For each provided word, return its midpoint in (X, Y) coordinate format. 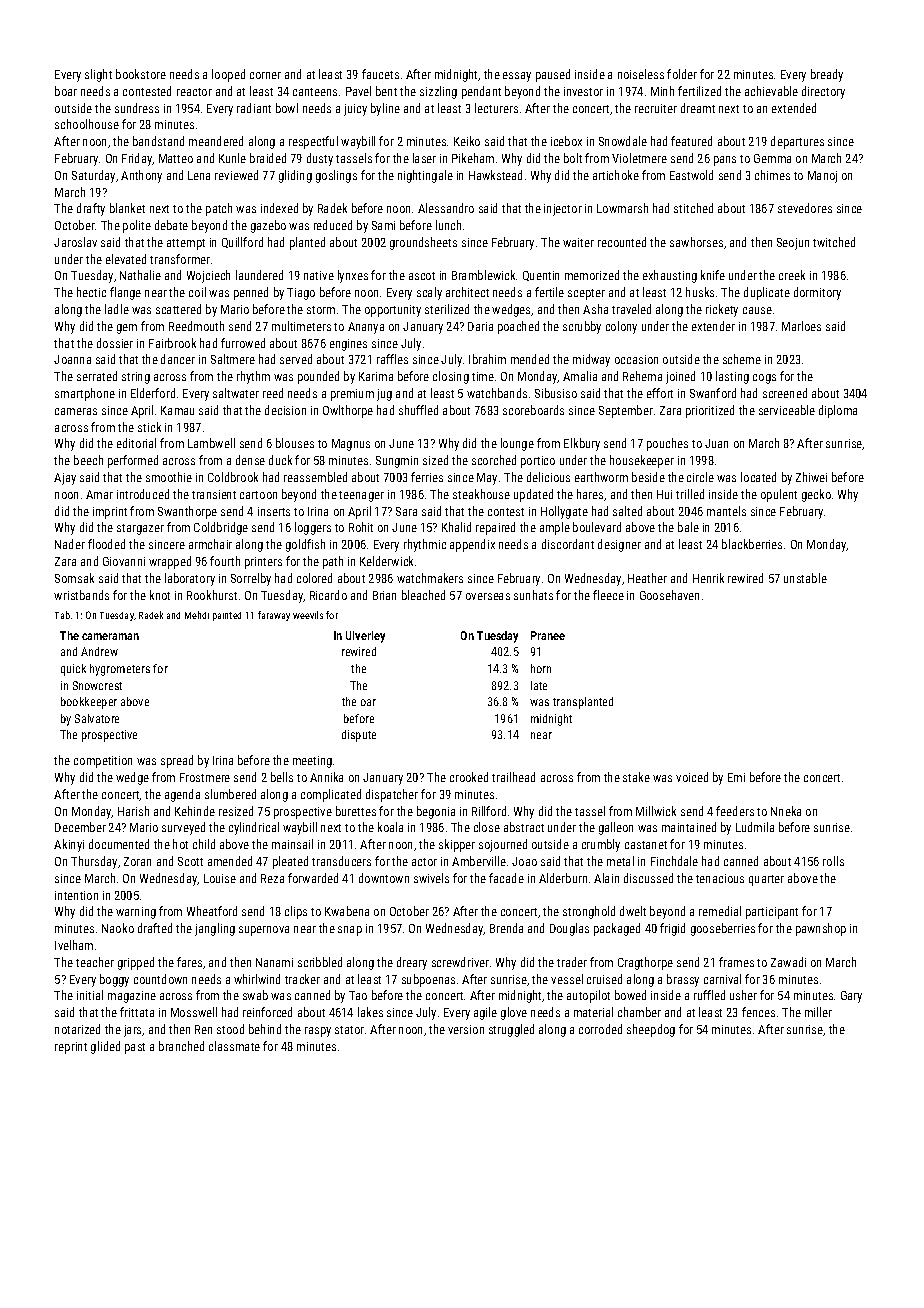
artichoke (616, 175)
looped (228, 75)
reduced (333, 225)
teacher (95, 962)
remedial (720, 911)
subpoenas (428, 980)
